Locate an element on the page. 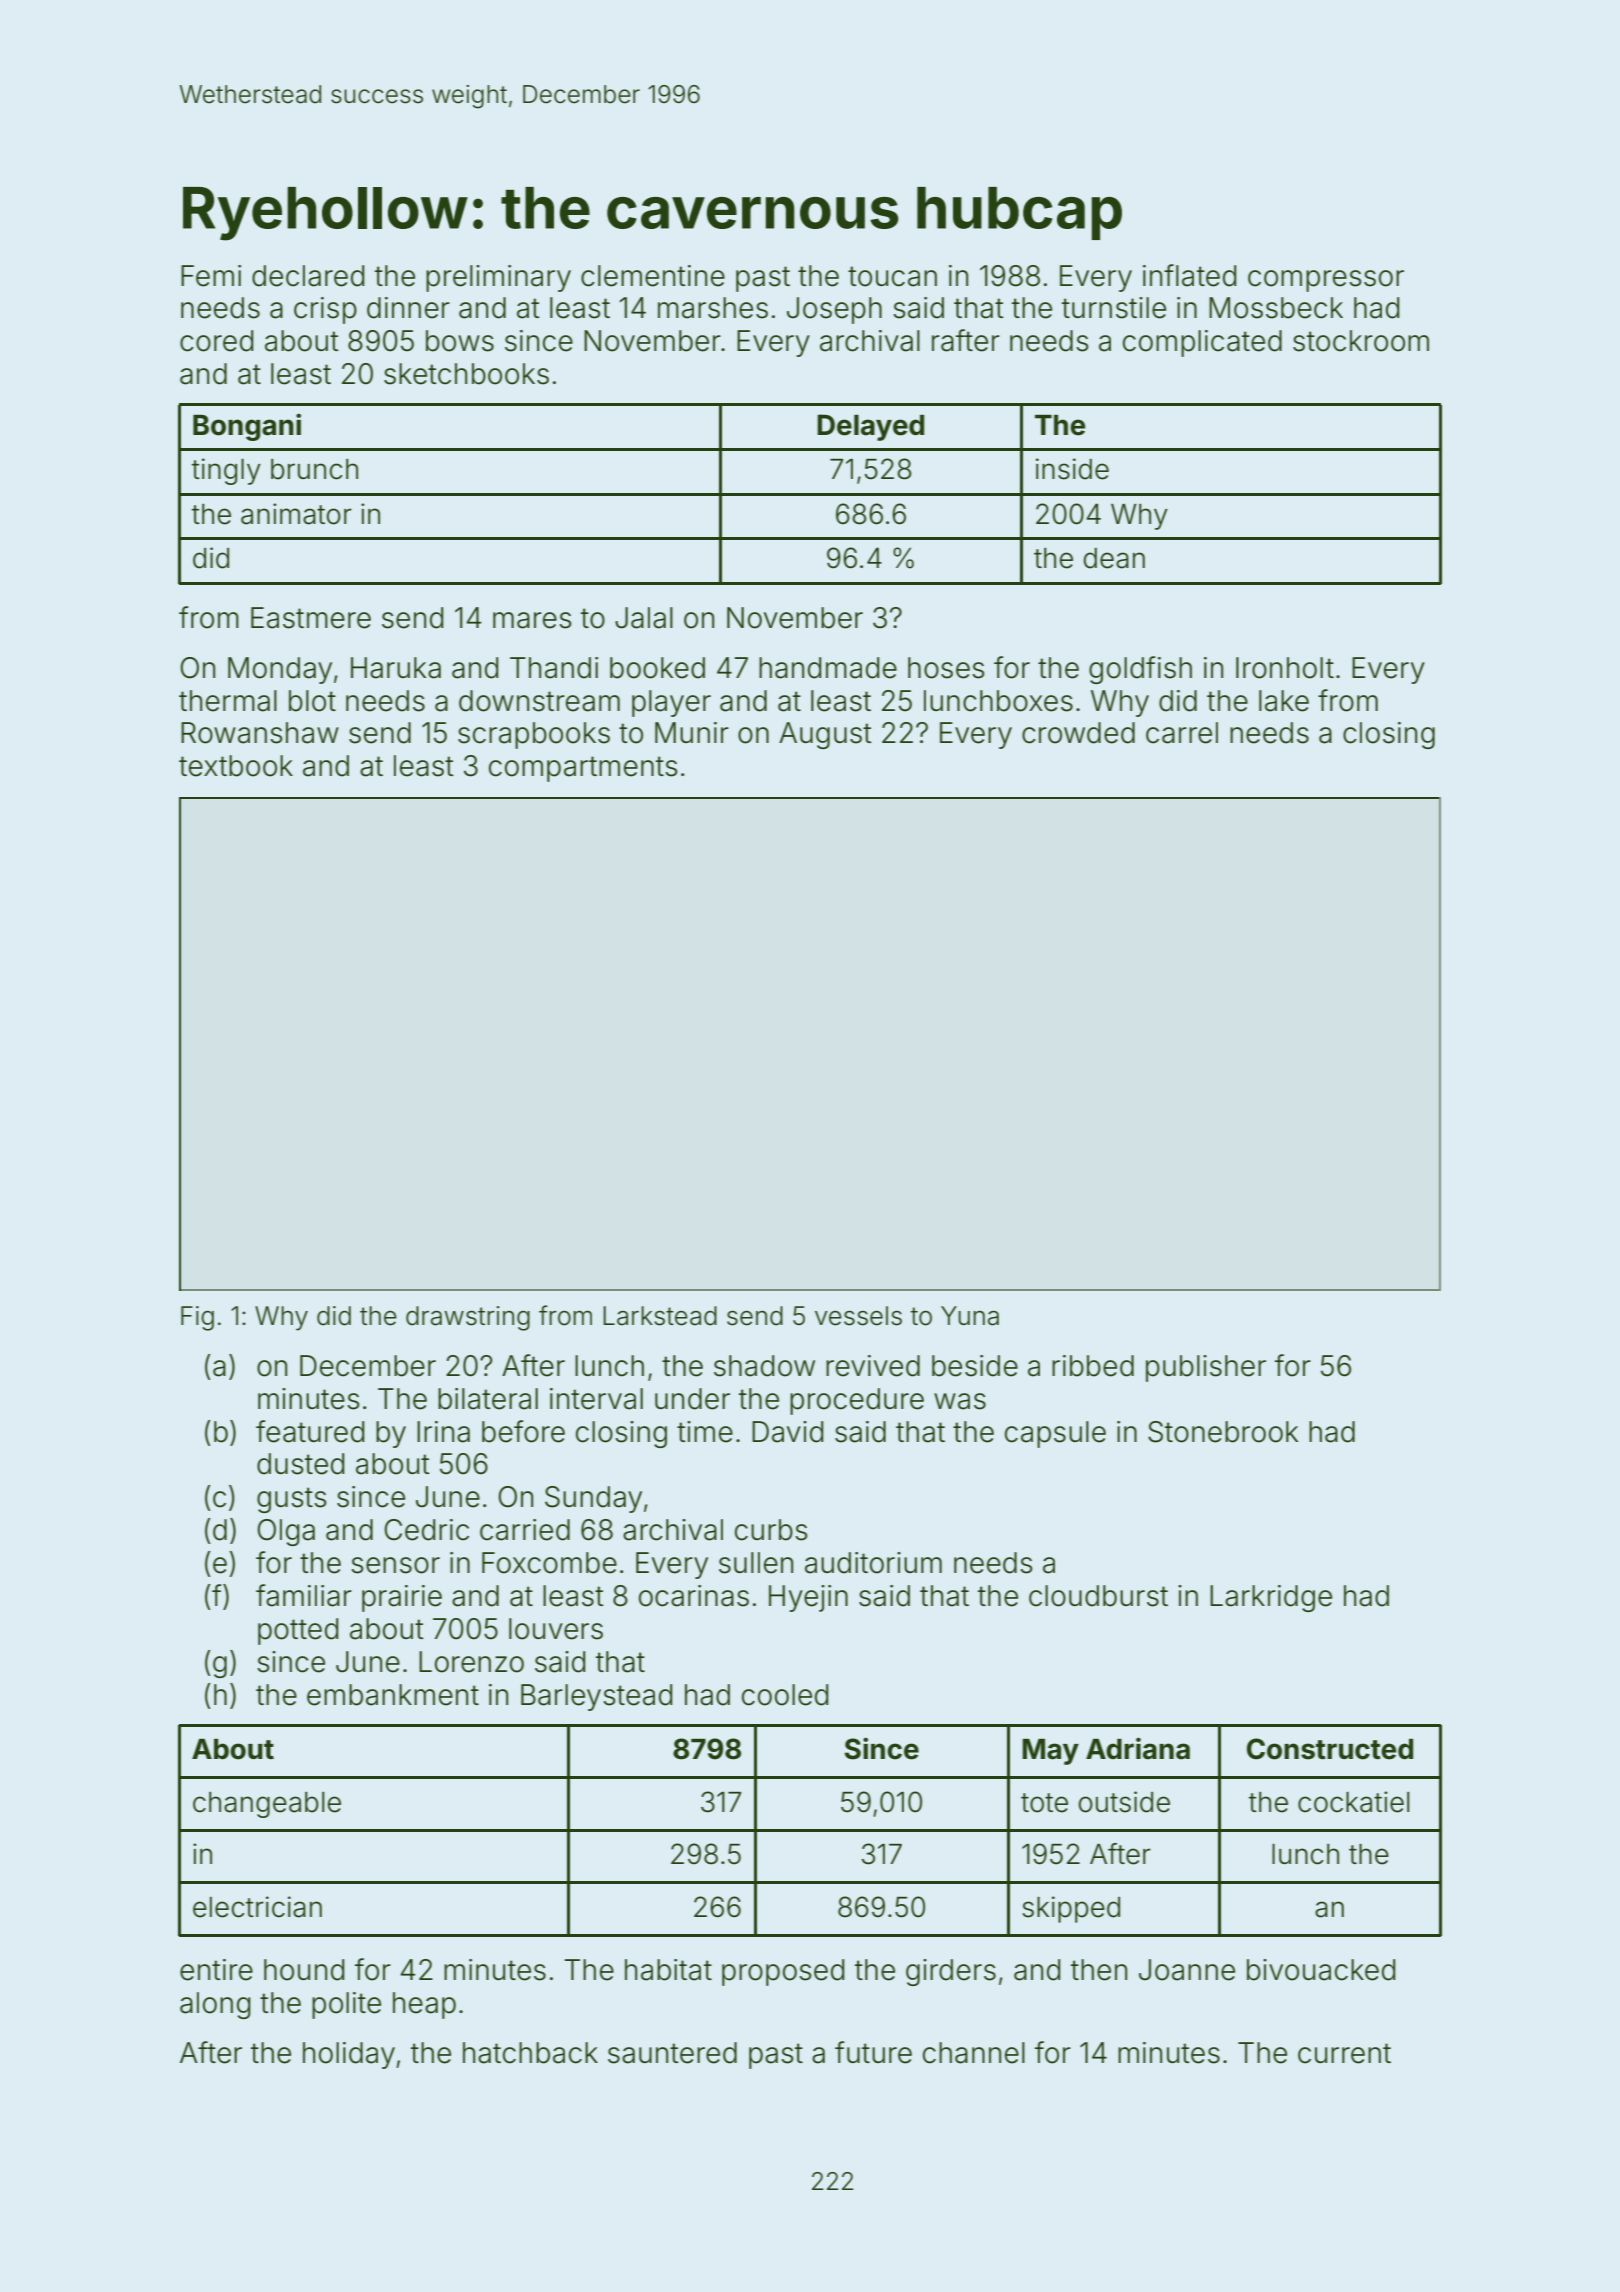 The height and width of the image is (2292, 1620). Yuna is located at coordinates (970, 1316).
